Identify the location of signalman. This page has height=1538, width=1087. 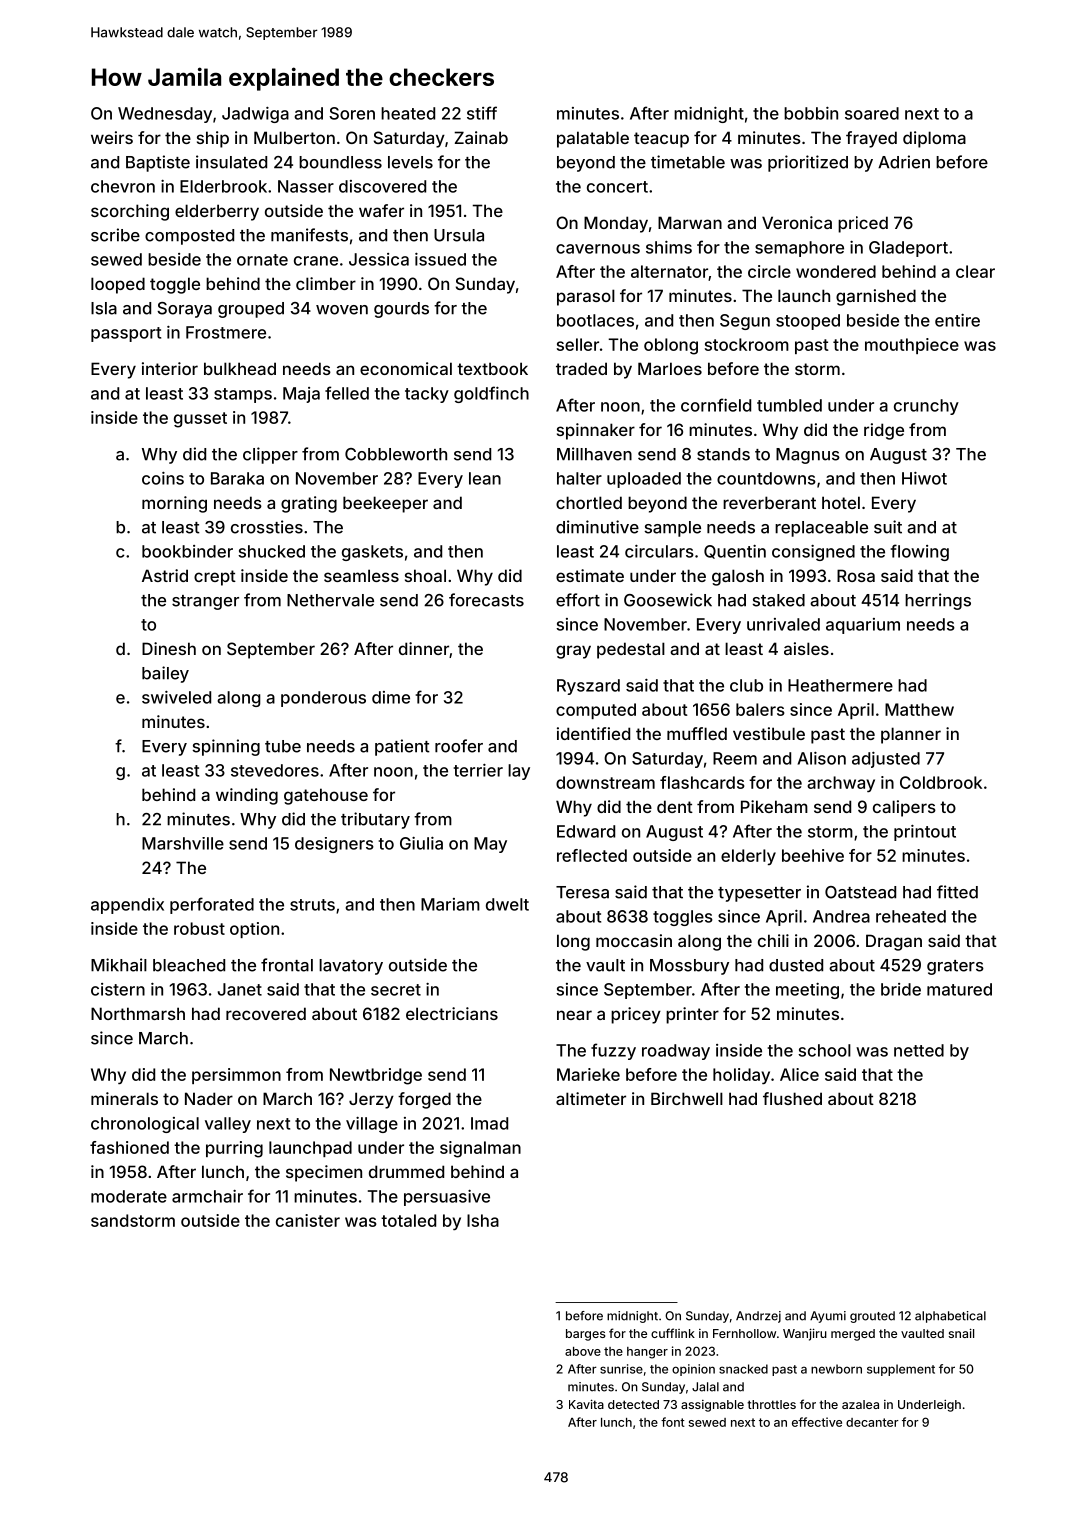
(480, 1149).
